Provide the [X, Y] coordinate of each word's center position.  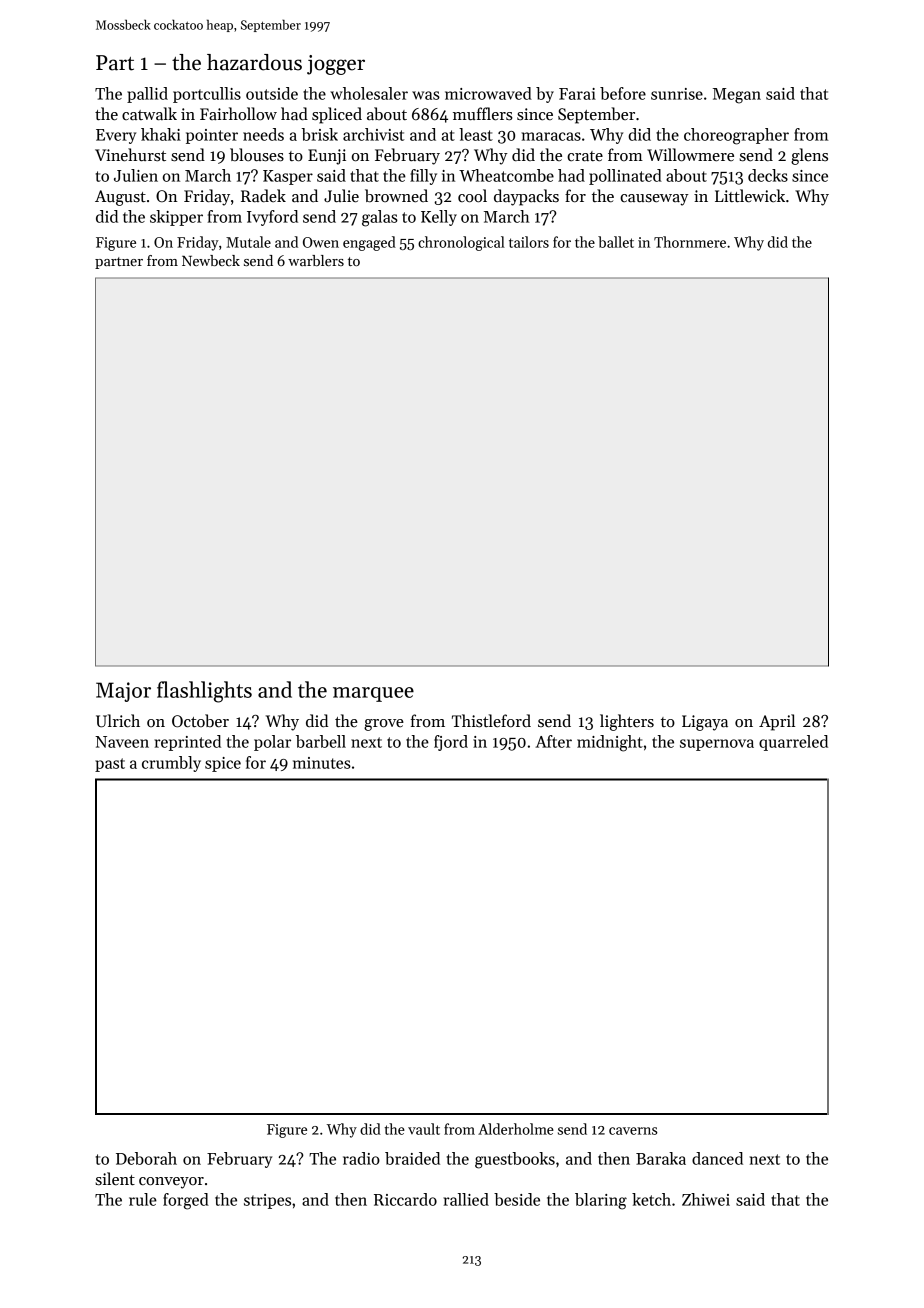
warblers [316, 260]
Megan [737, 96]
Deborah [146, 1158]
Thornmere [690, 242]
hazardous [254, 62]
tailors [529, 242]
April [777, 722]
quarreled [793, 743]
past [110, 765]
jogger [336, 65]
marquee [373, 694]
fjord [451, 743]
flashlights [204, 692]
